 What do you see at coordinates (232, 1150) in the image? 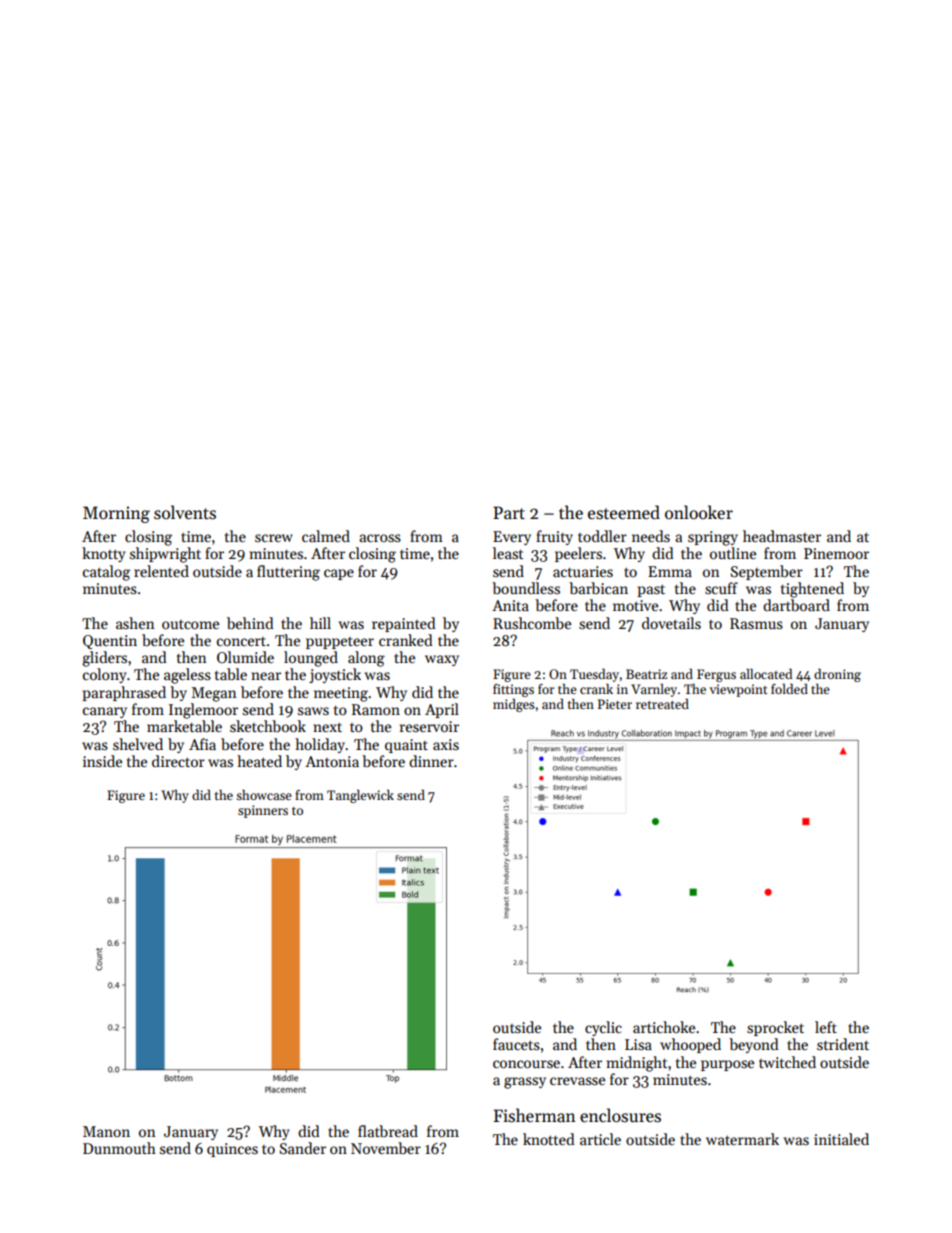
I see `quinces` at bounding box center [232, 1150].
